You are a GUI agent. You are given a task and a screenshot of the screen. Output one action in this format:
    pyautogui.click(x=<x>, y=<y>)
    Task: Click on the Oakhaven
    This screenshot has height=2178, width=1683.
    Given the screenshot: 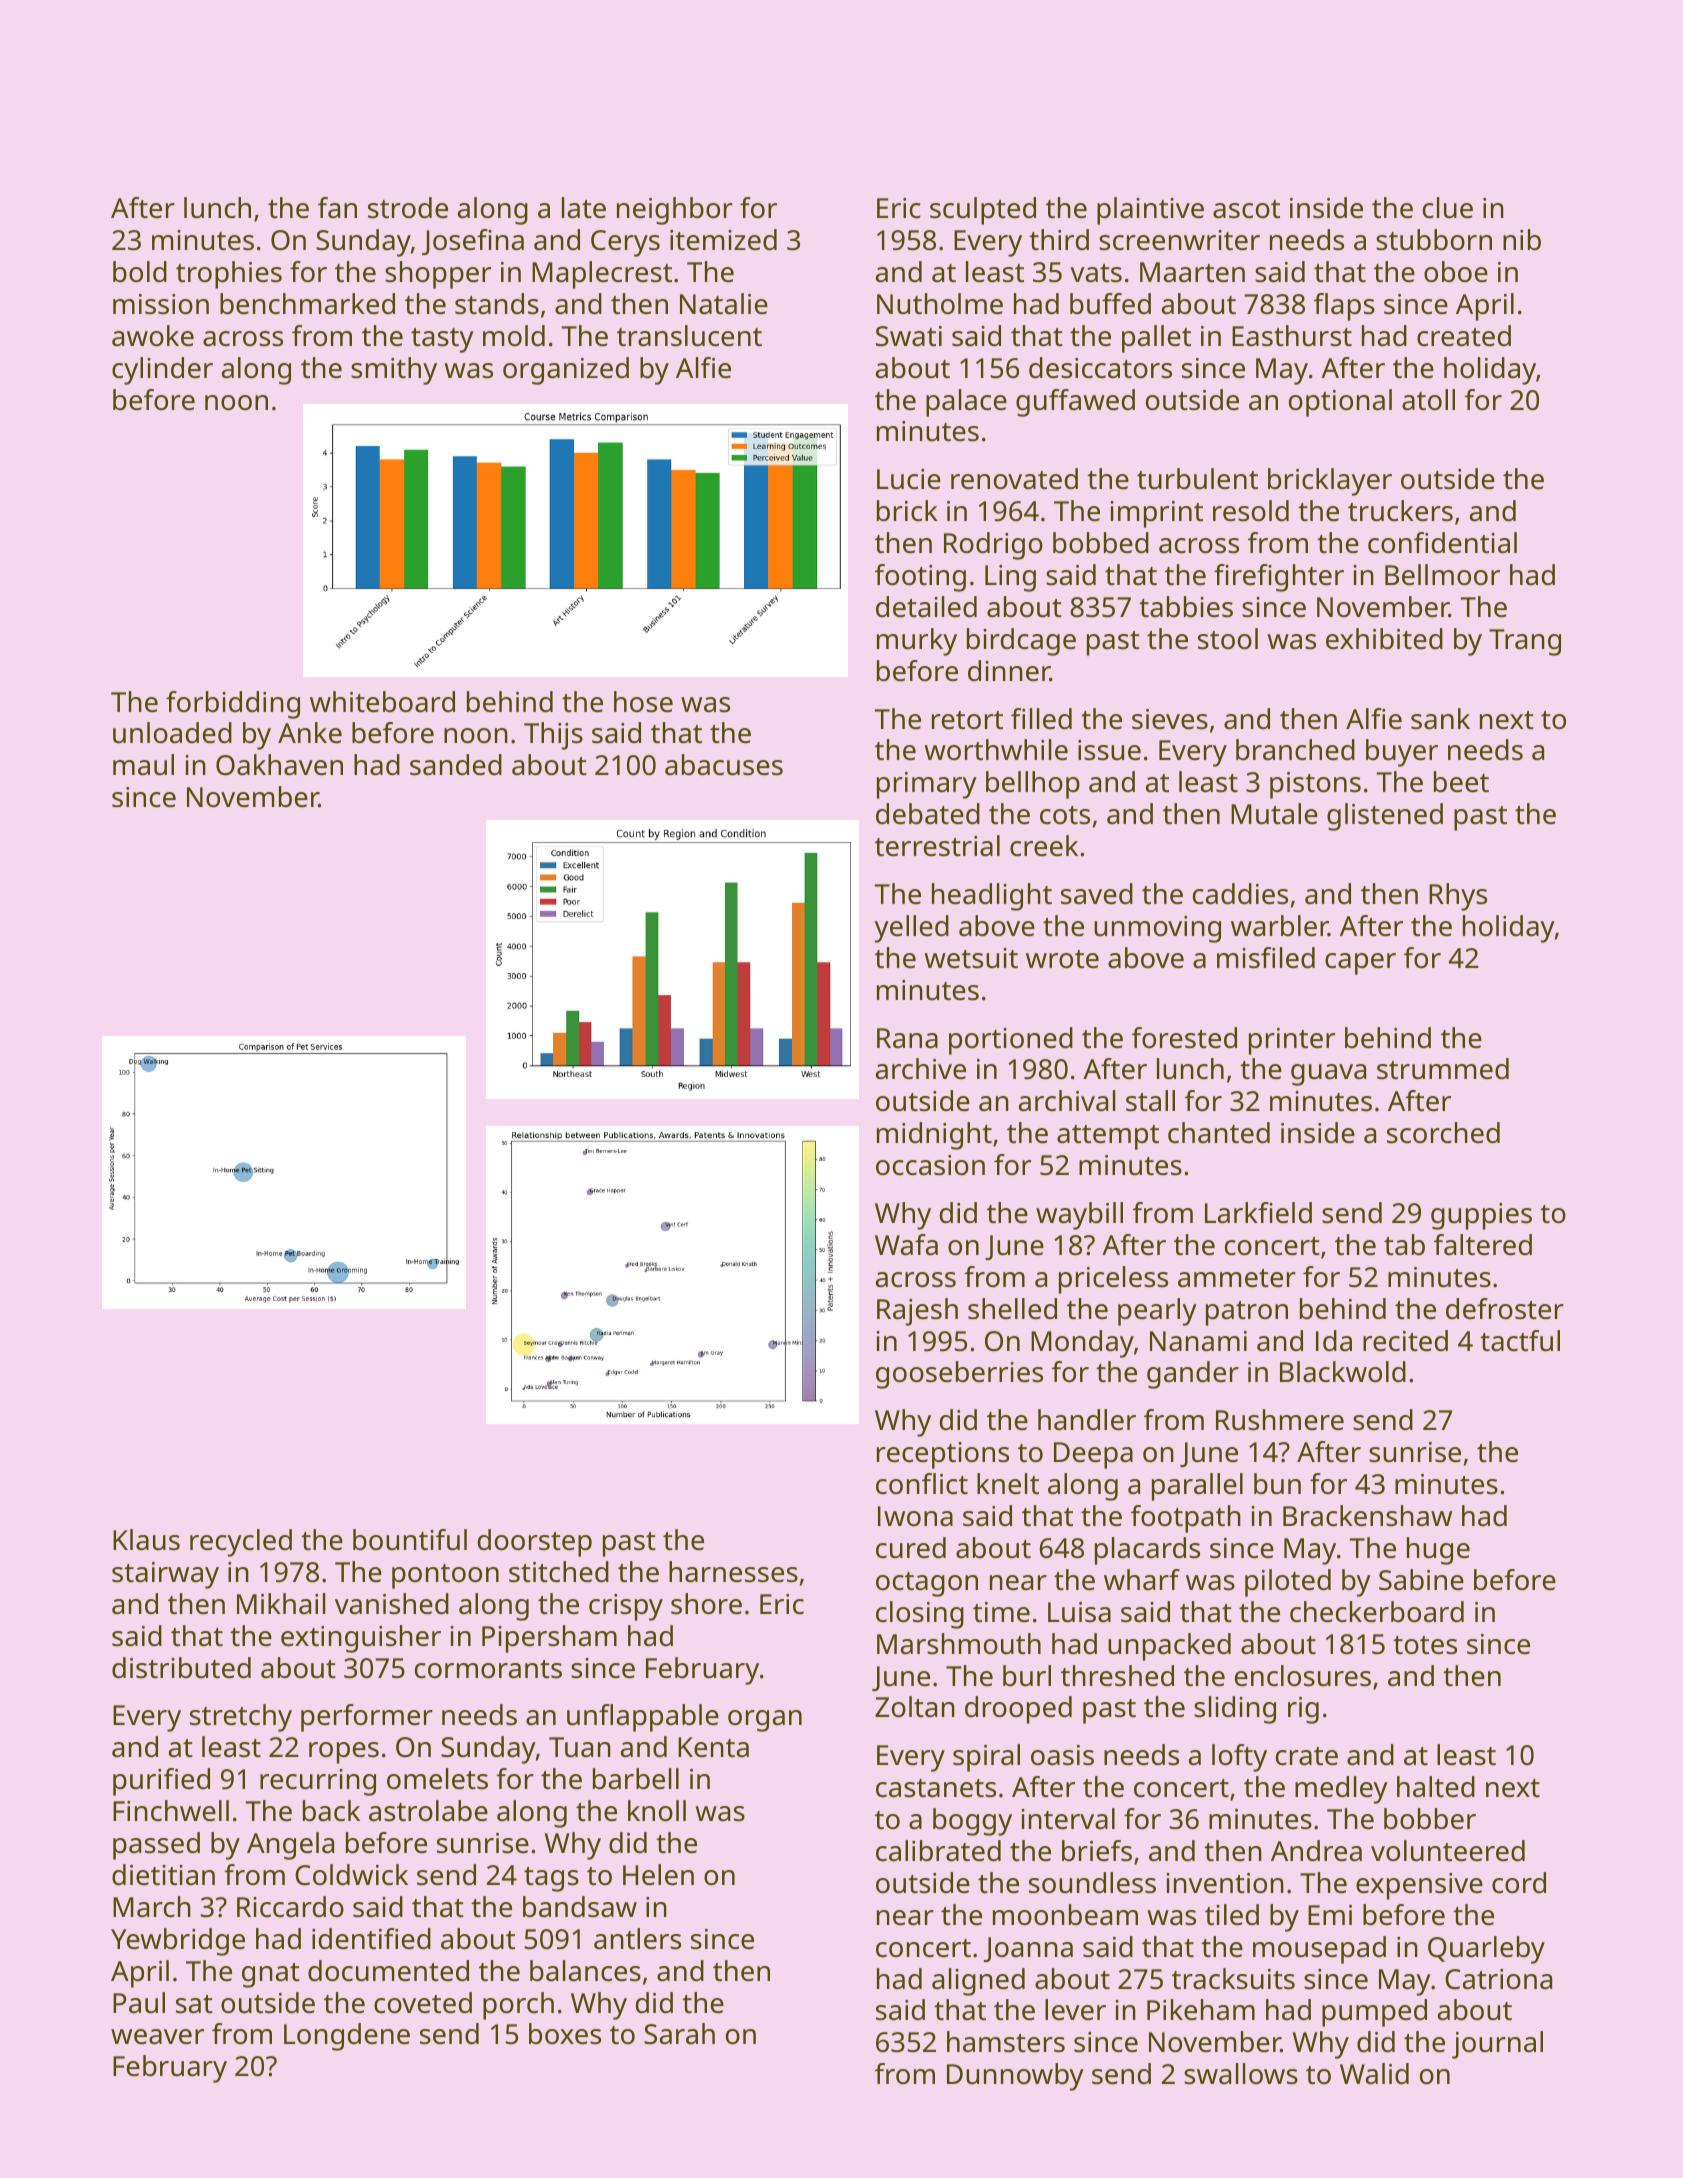 What is the action you would take?
    pyautogui.click(x=279, y=765)
